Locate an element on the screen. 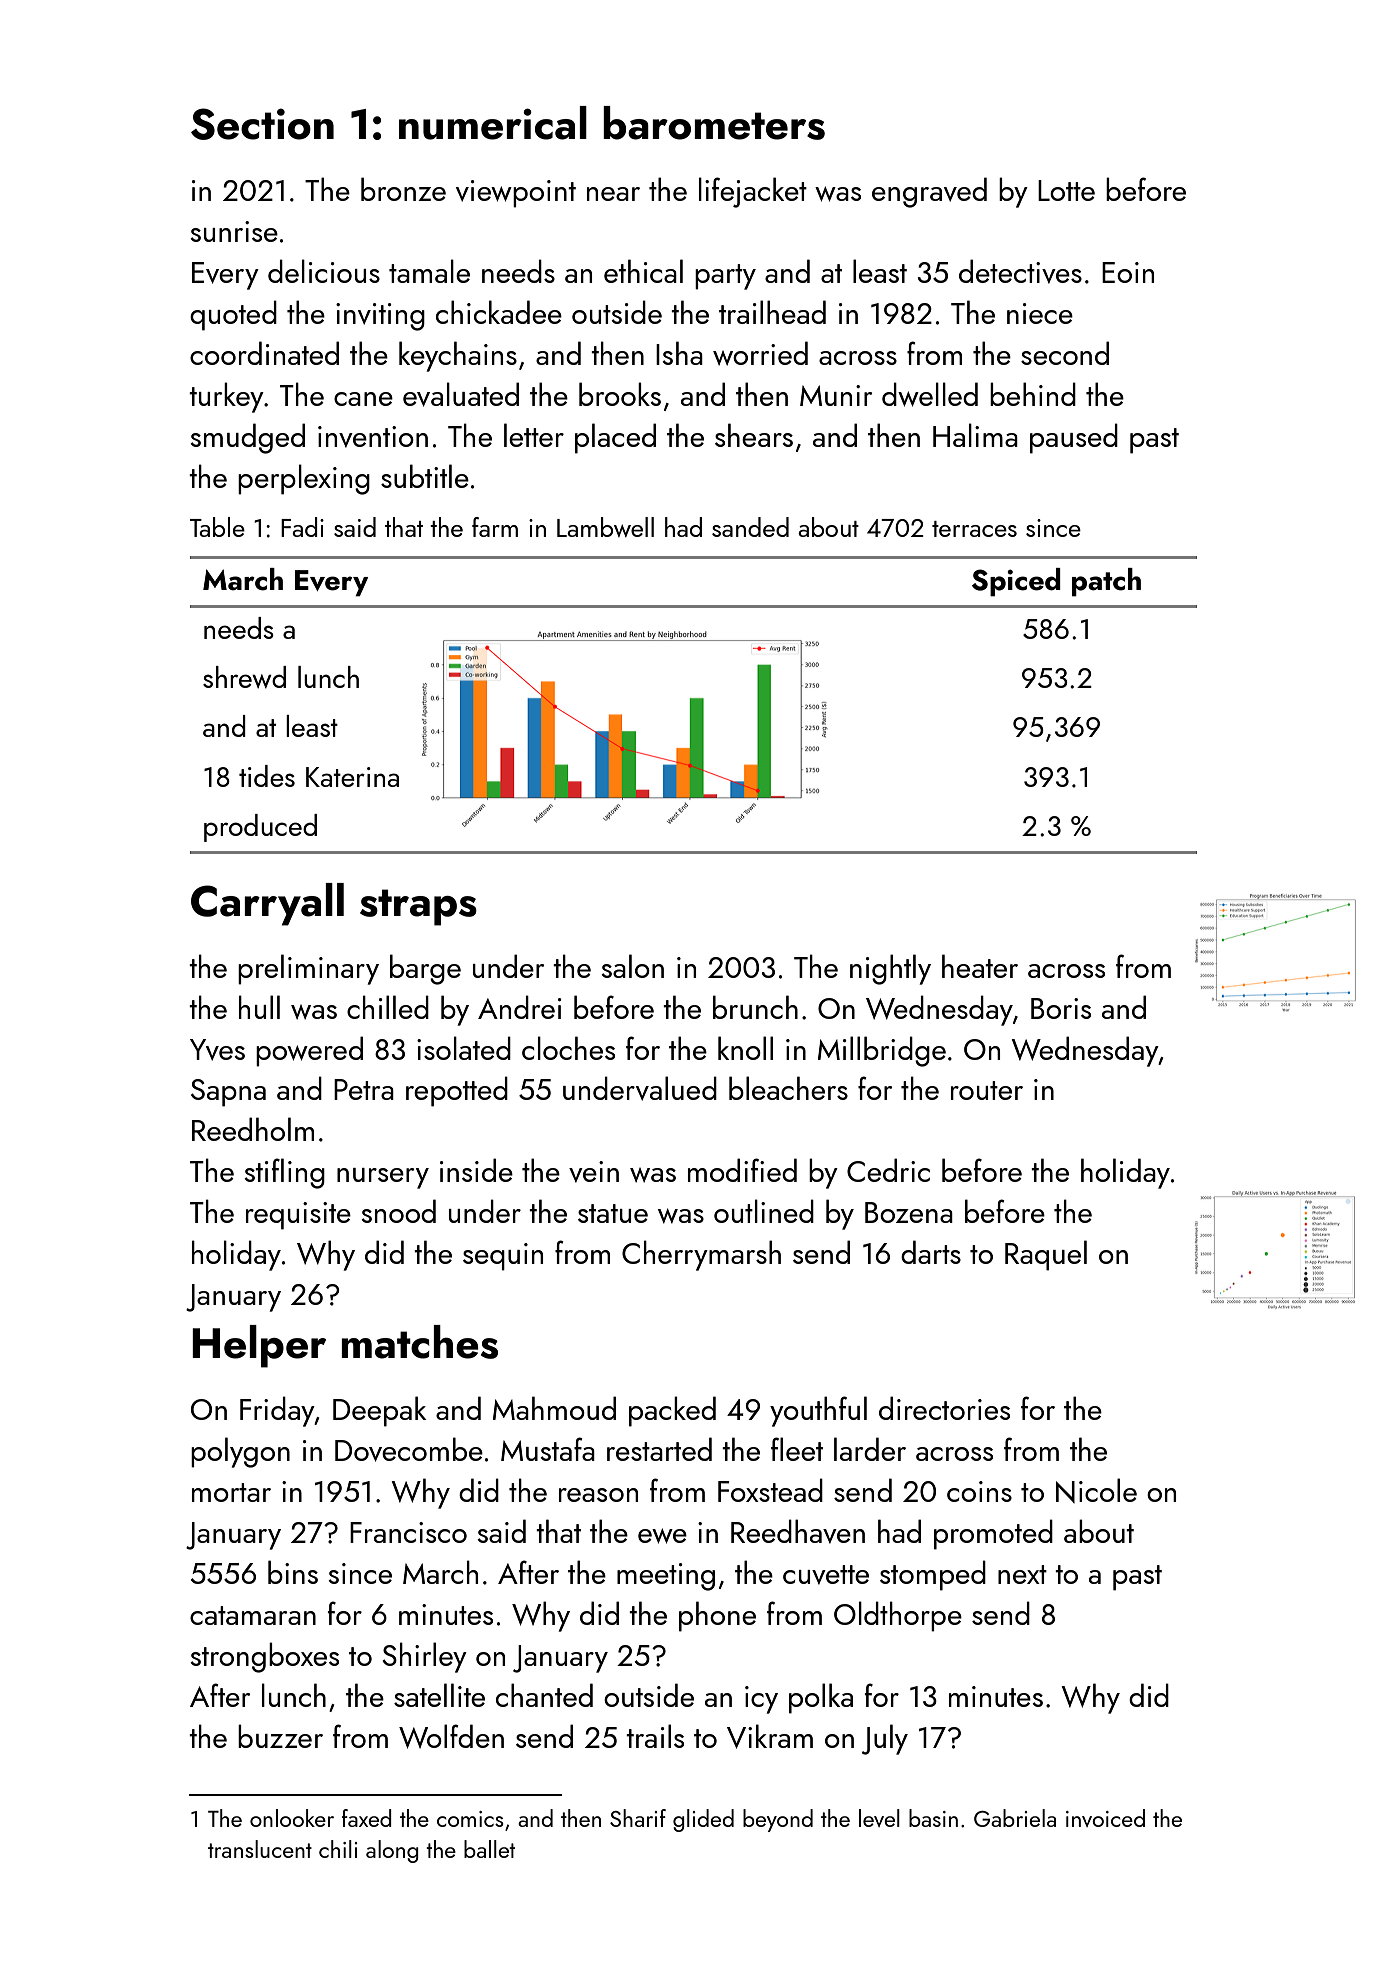  basin is located at coordinates (933, 1818).
